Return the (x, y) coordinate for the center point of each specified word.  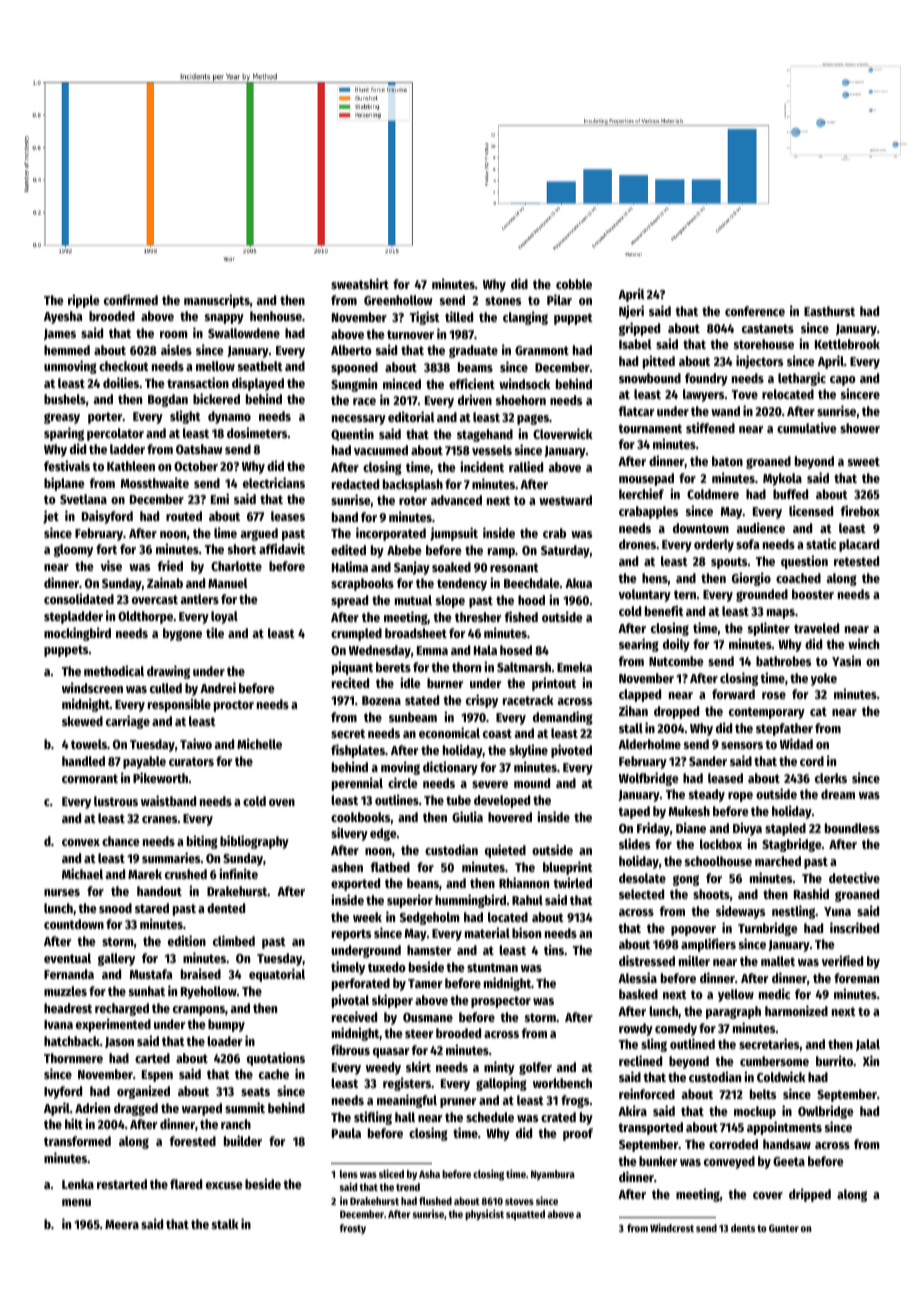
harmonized (796, 1010)
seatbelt (260, 366)
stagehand (485, 435)
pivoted (571, 751)
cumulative (807, 427)
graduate (473, 351)
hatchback (72, 1041)
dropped (676, 712)
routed (184, 516)
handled (83, 761)
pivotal (350, 1001)
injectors (759, 362)
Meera (122, 1224)
